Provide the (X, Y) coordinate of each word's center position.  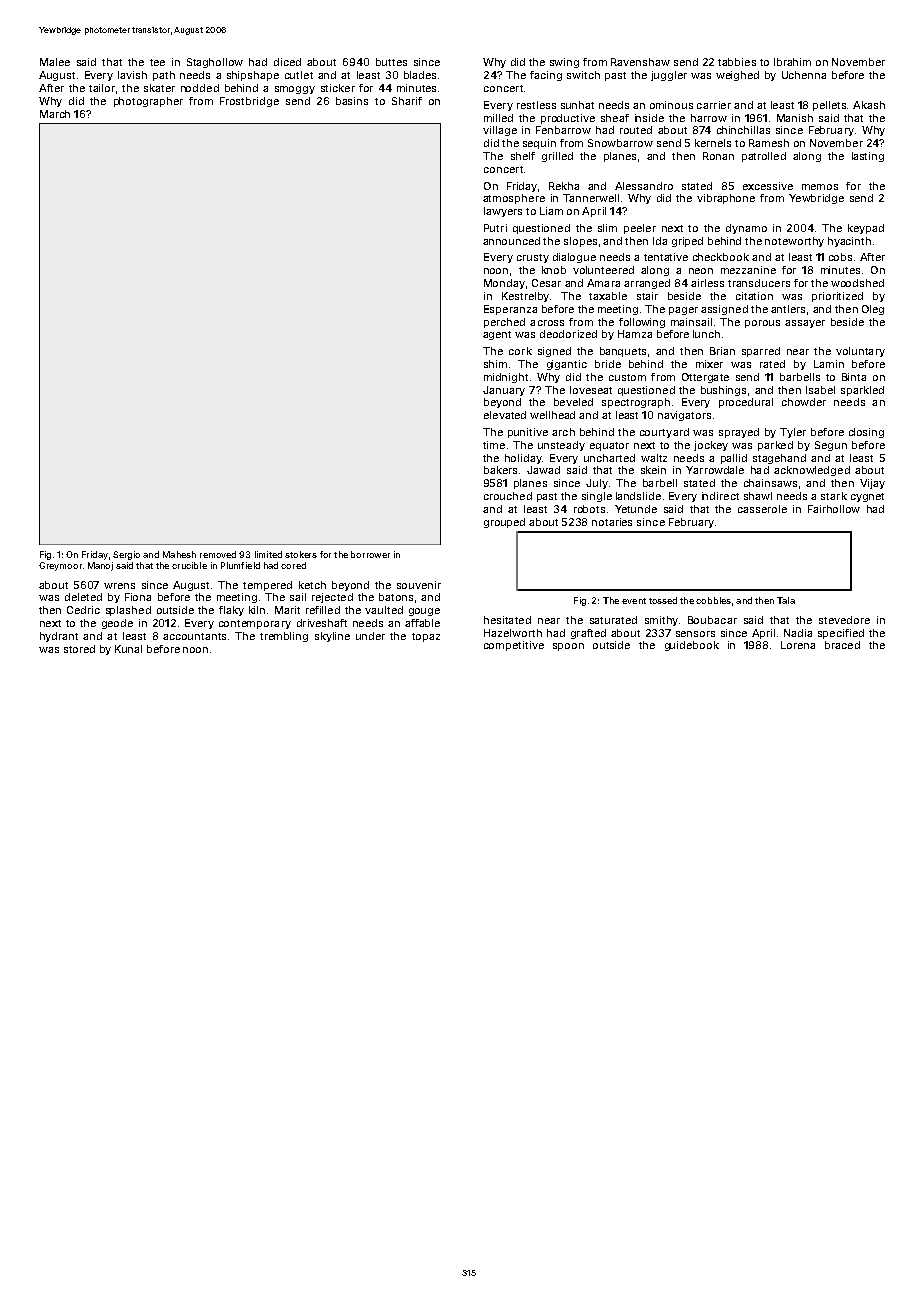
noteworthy (794, 242)
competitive (514, 646)
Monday (504, 284)
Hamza (635, 334)
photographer (148, 102)
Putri (495, 228)
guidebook (692, 646)
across (547, 323)
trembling (284, 637)
